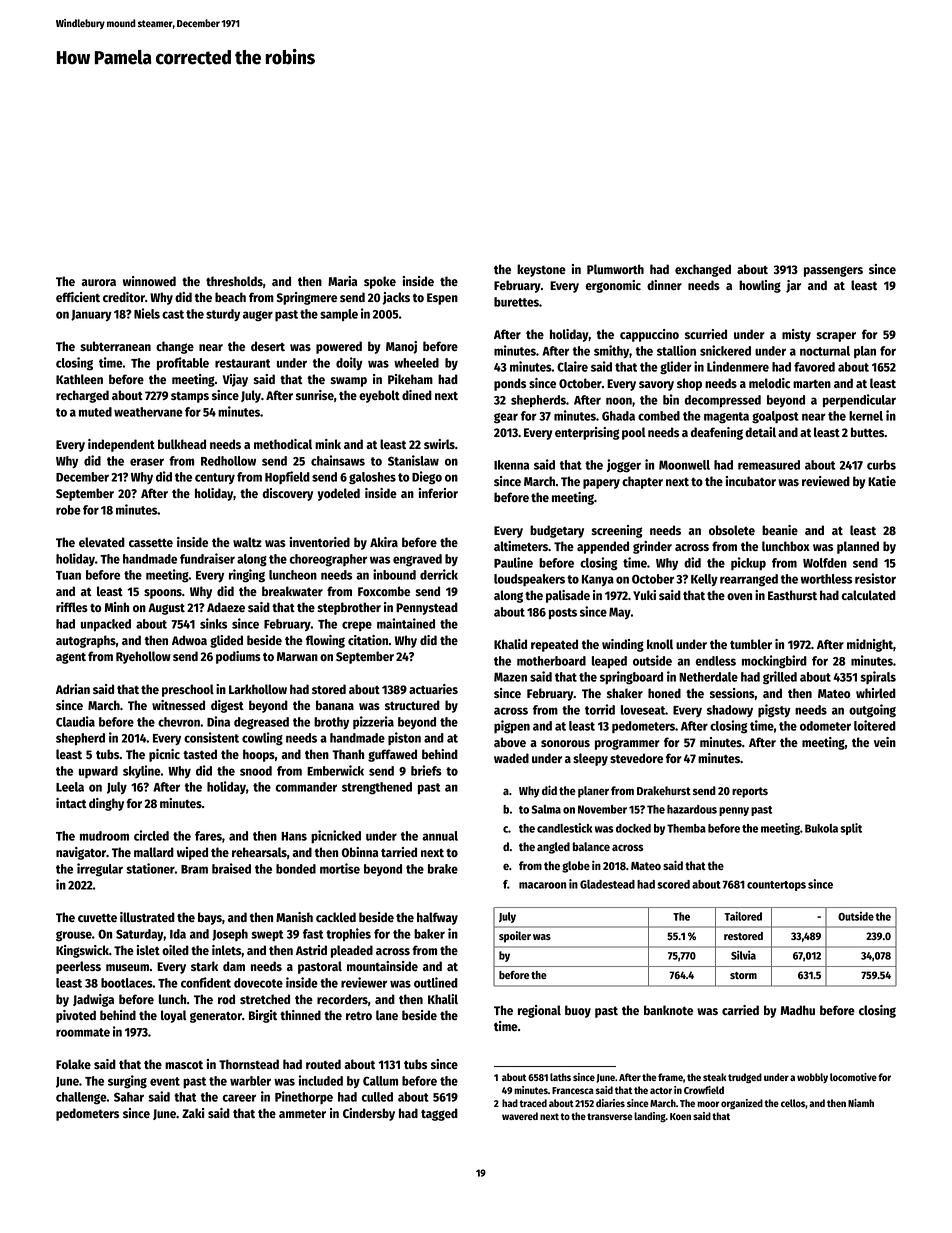 This screenshot has width=952, height=1233. Describe the element at coordinates (520, 1116) in the screenshot. I see `wavered` at that location.
